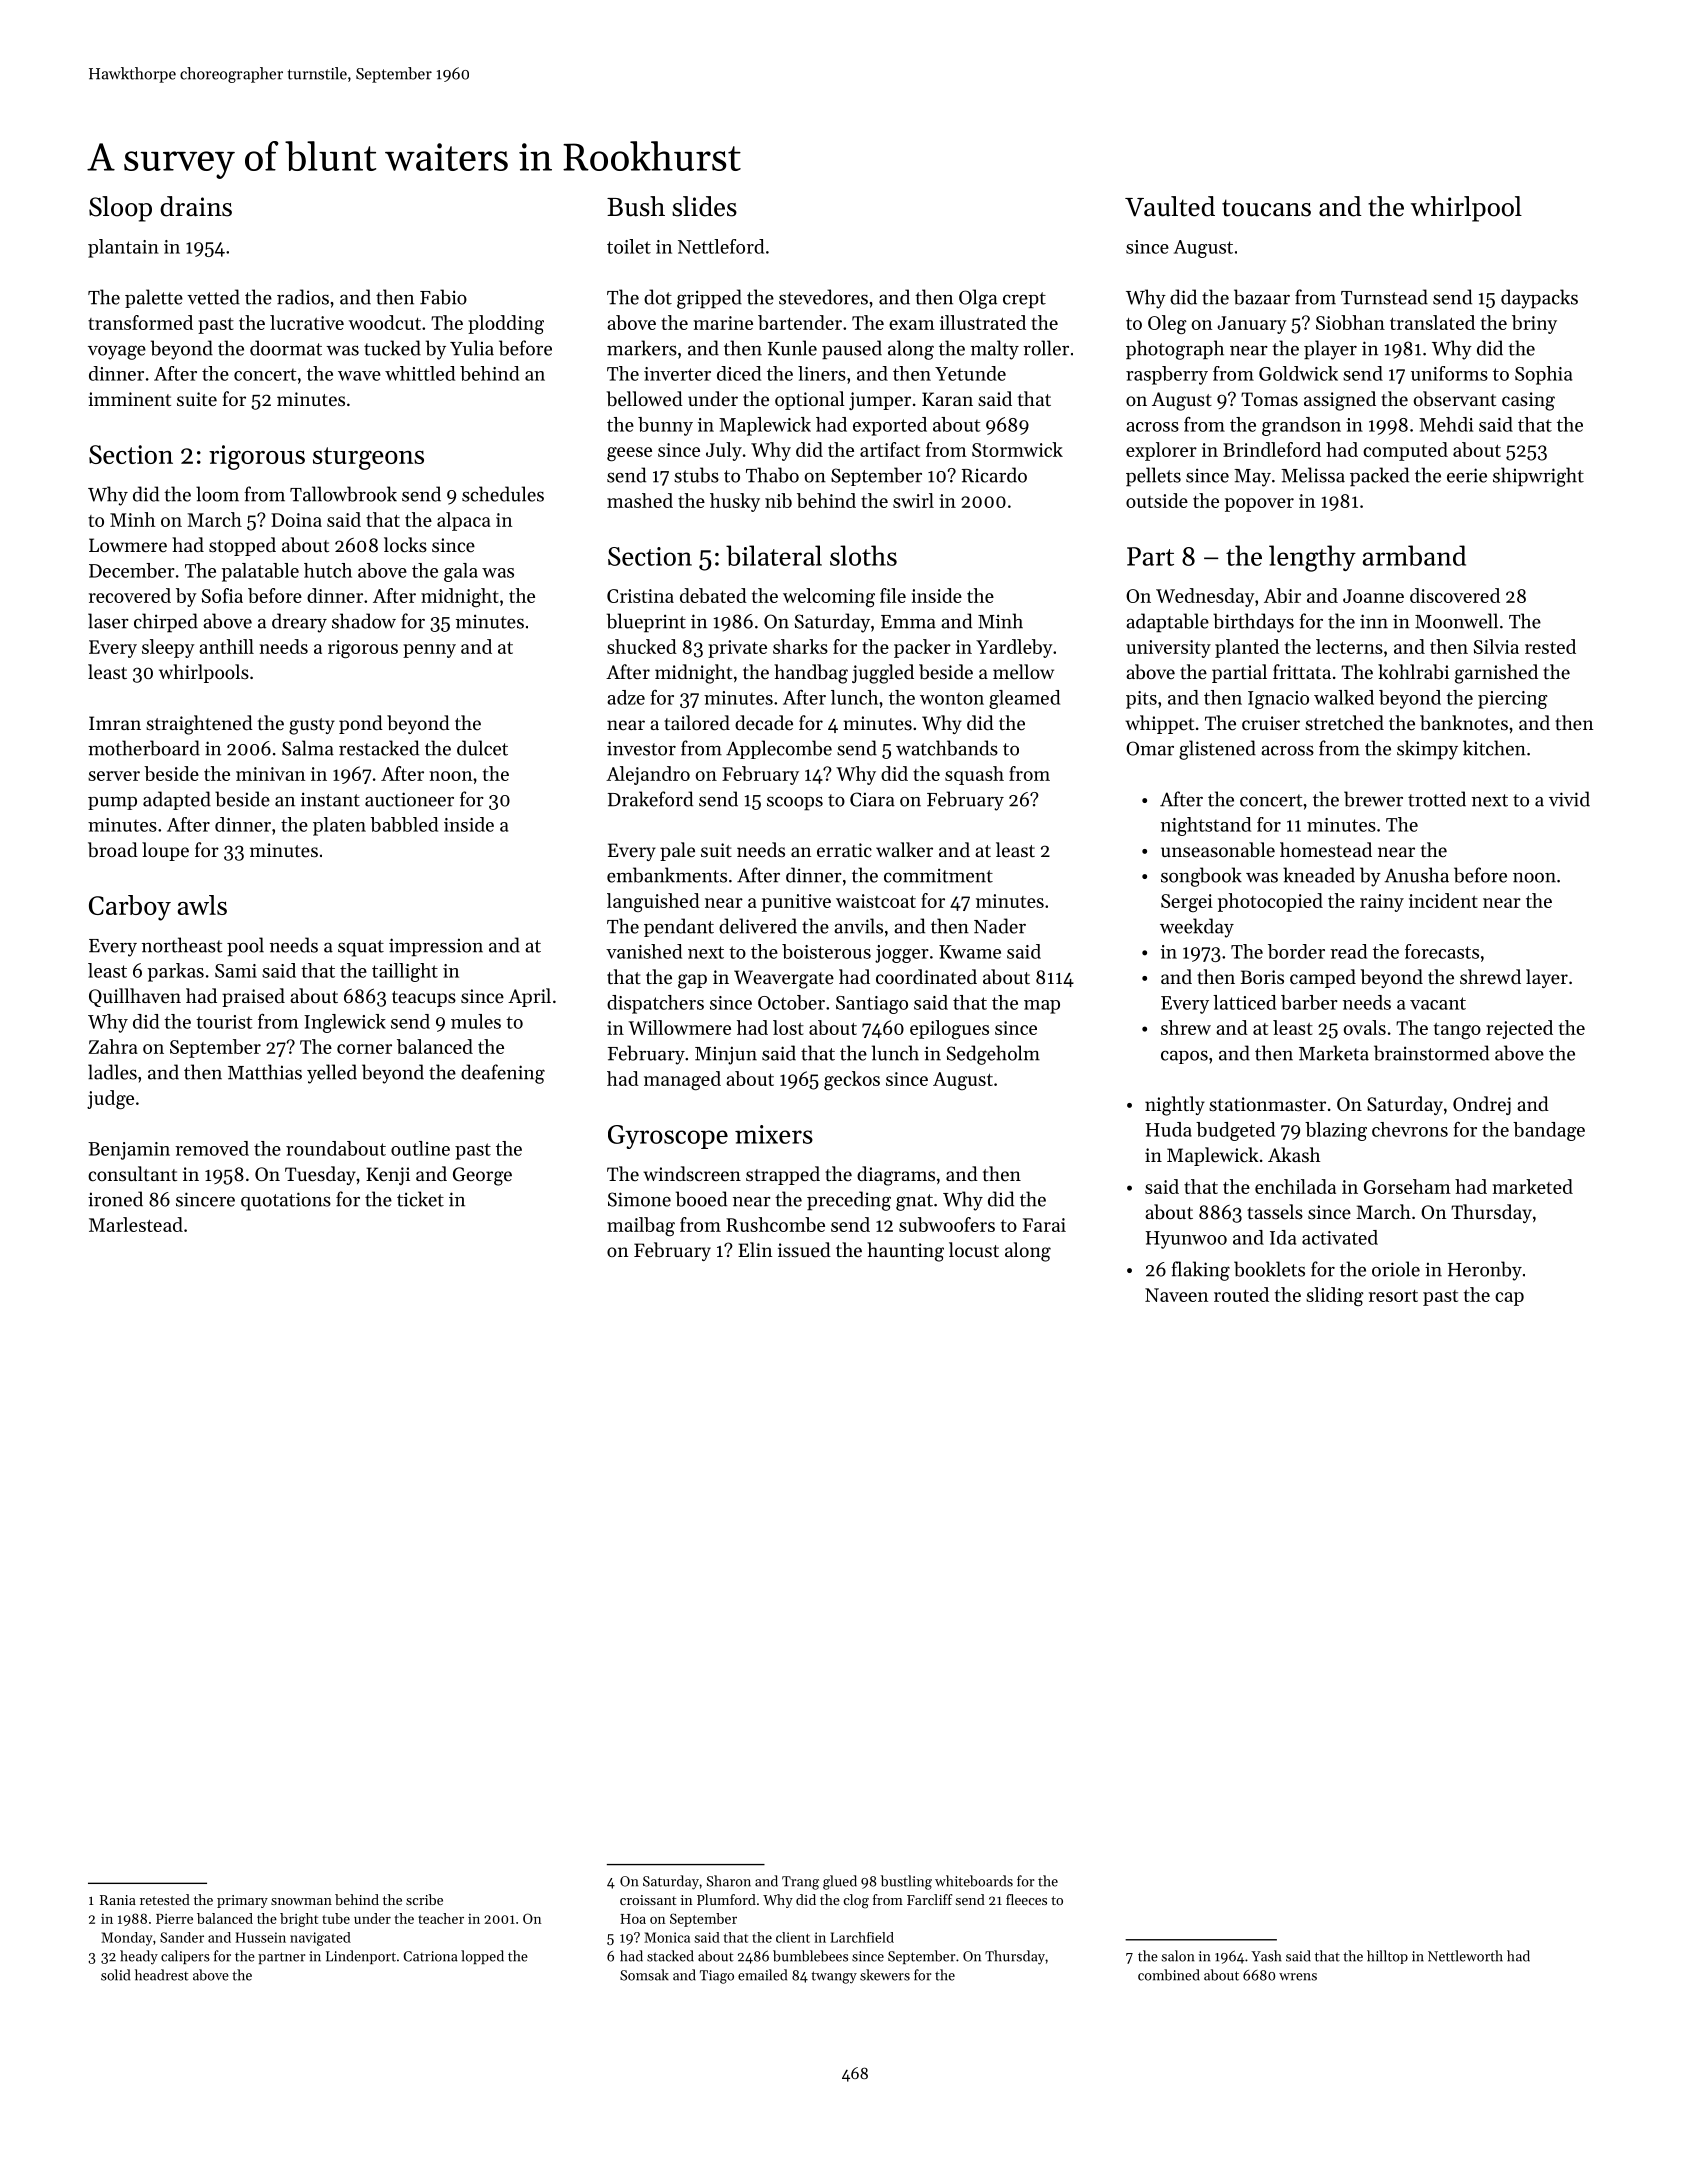 The width and height of the screenshot is (1683, 2178). Describe the element at coordinates (1170, 206) in the screenshot. I see `Vaulted` at that location.
